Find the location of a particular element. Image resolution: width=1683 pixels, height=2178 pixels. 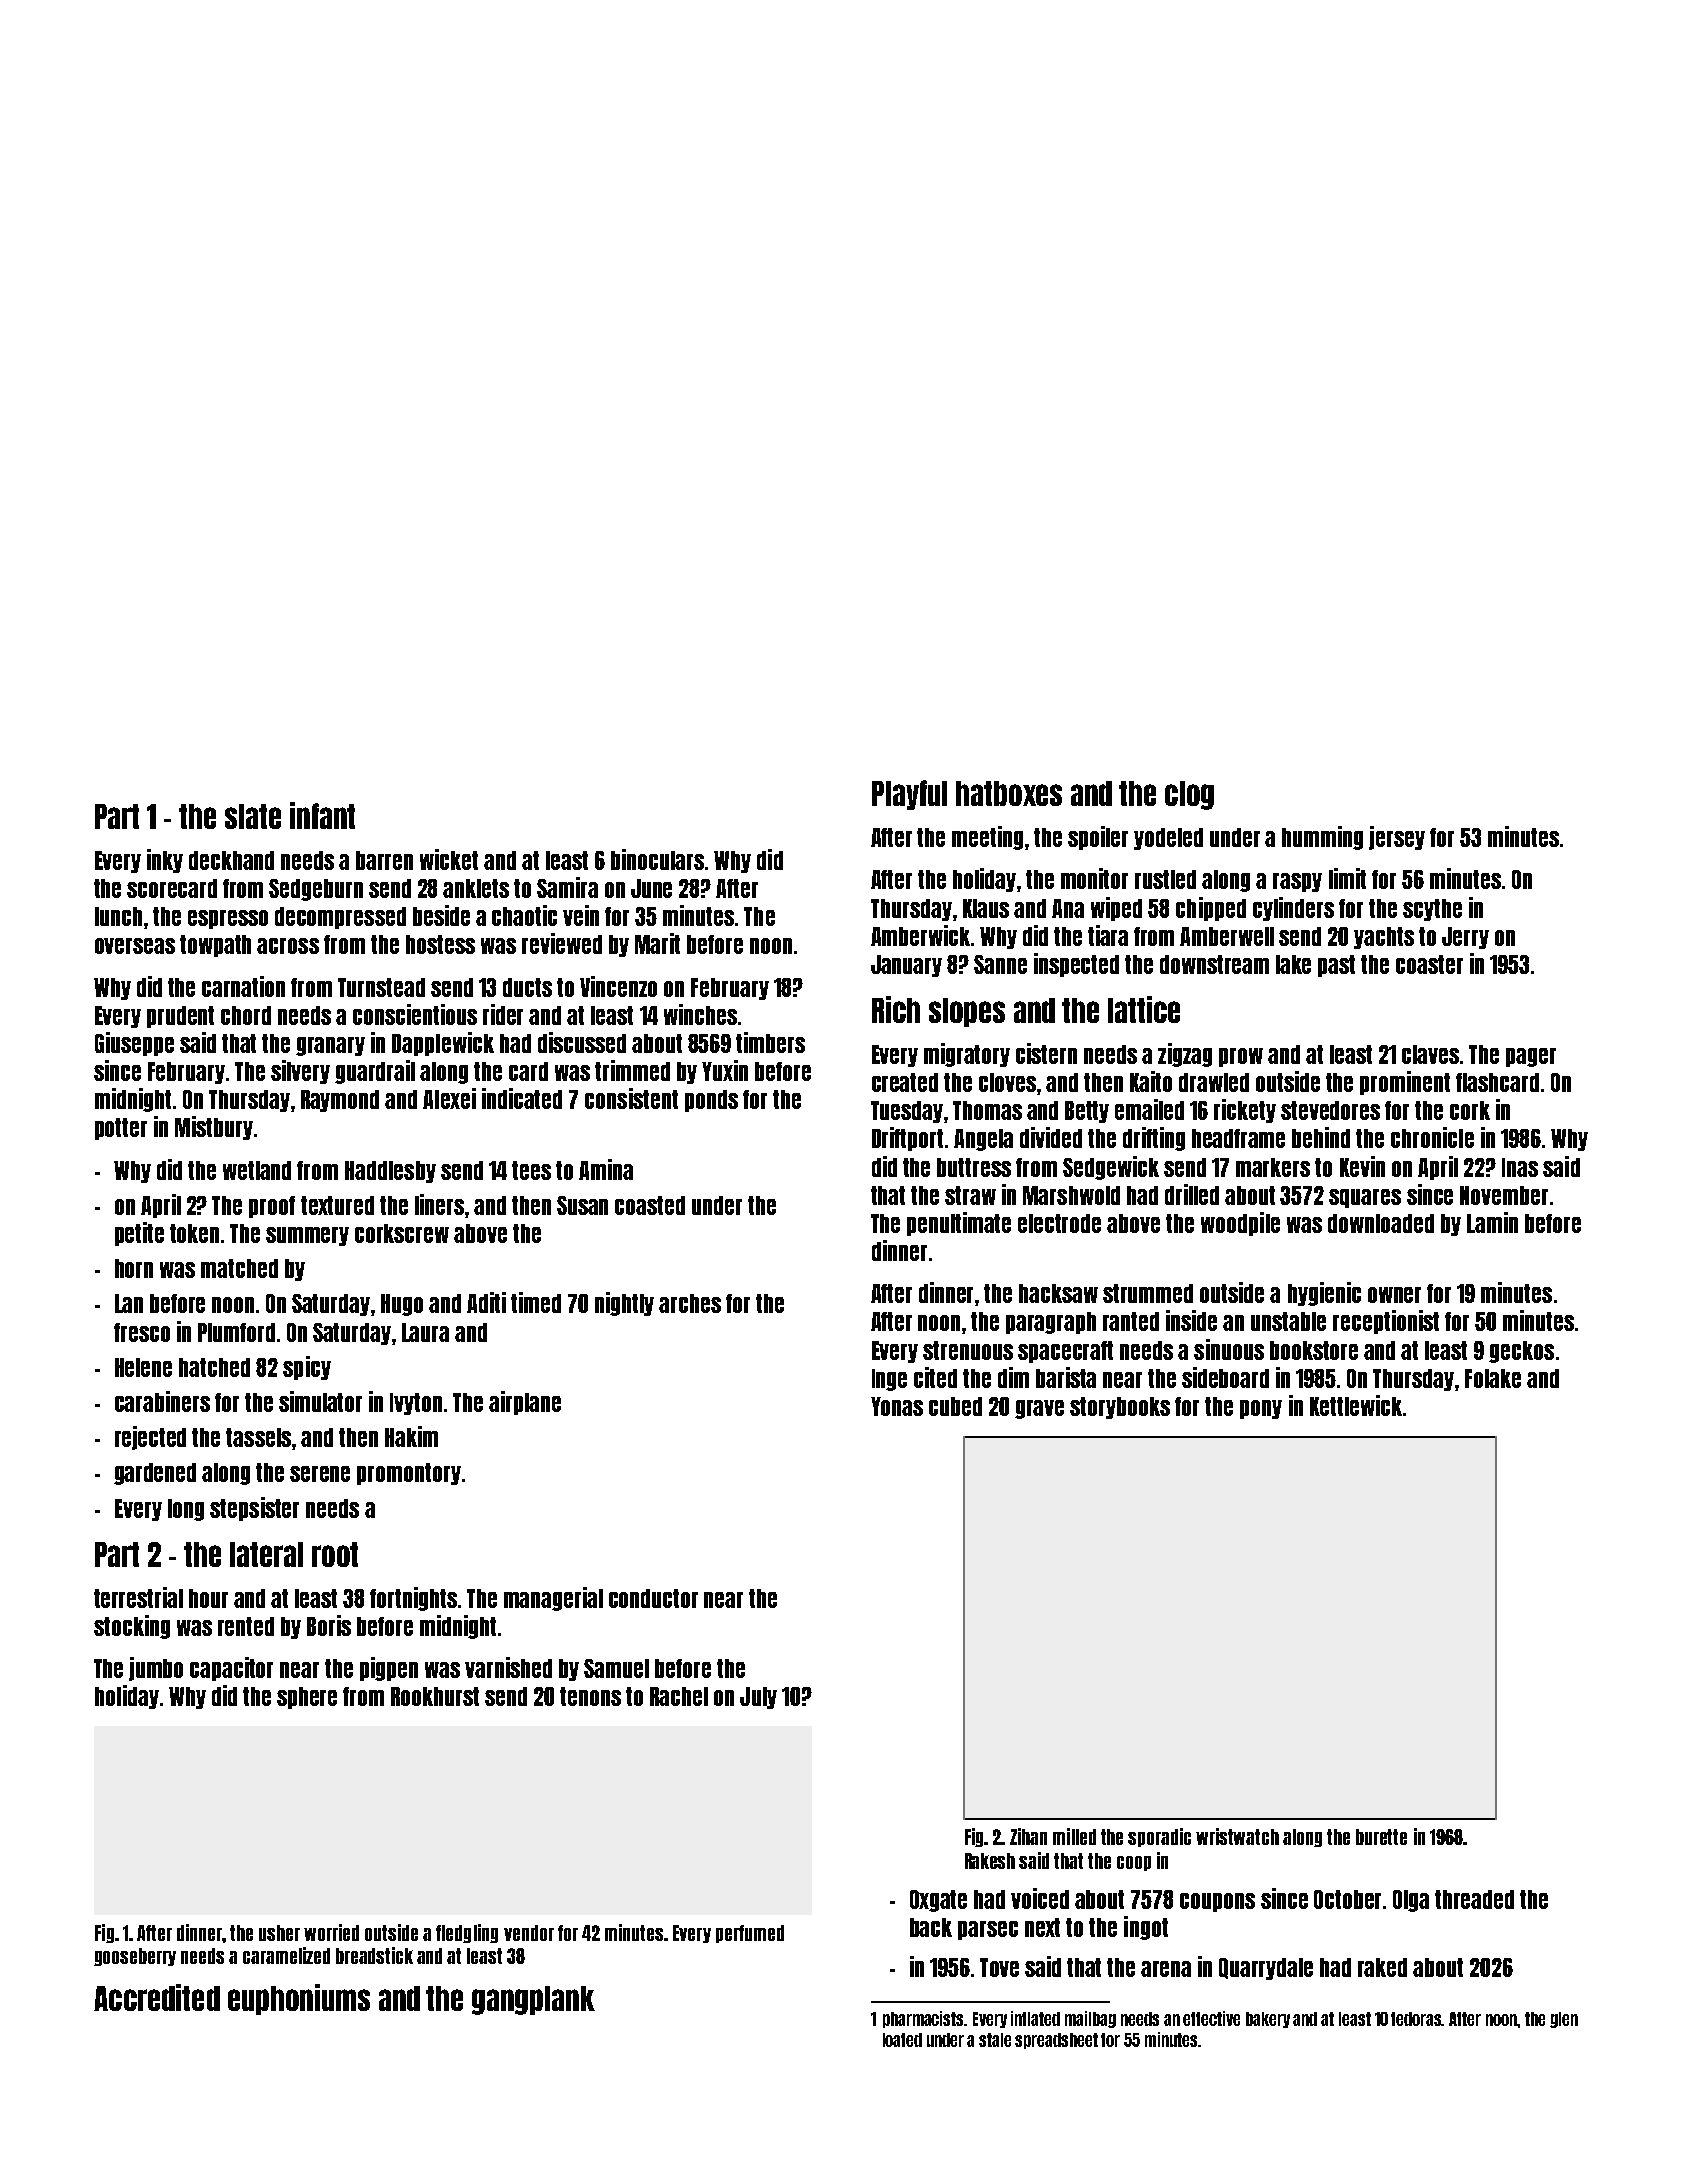

Laura is located at coordinates (425, 1332).
